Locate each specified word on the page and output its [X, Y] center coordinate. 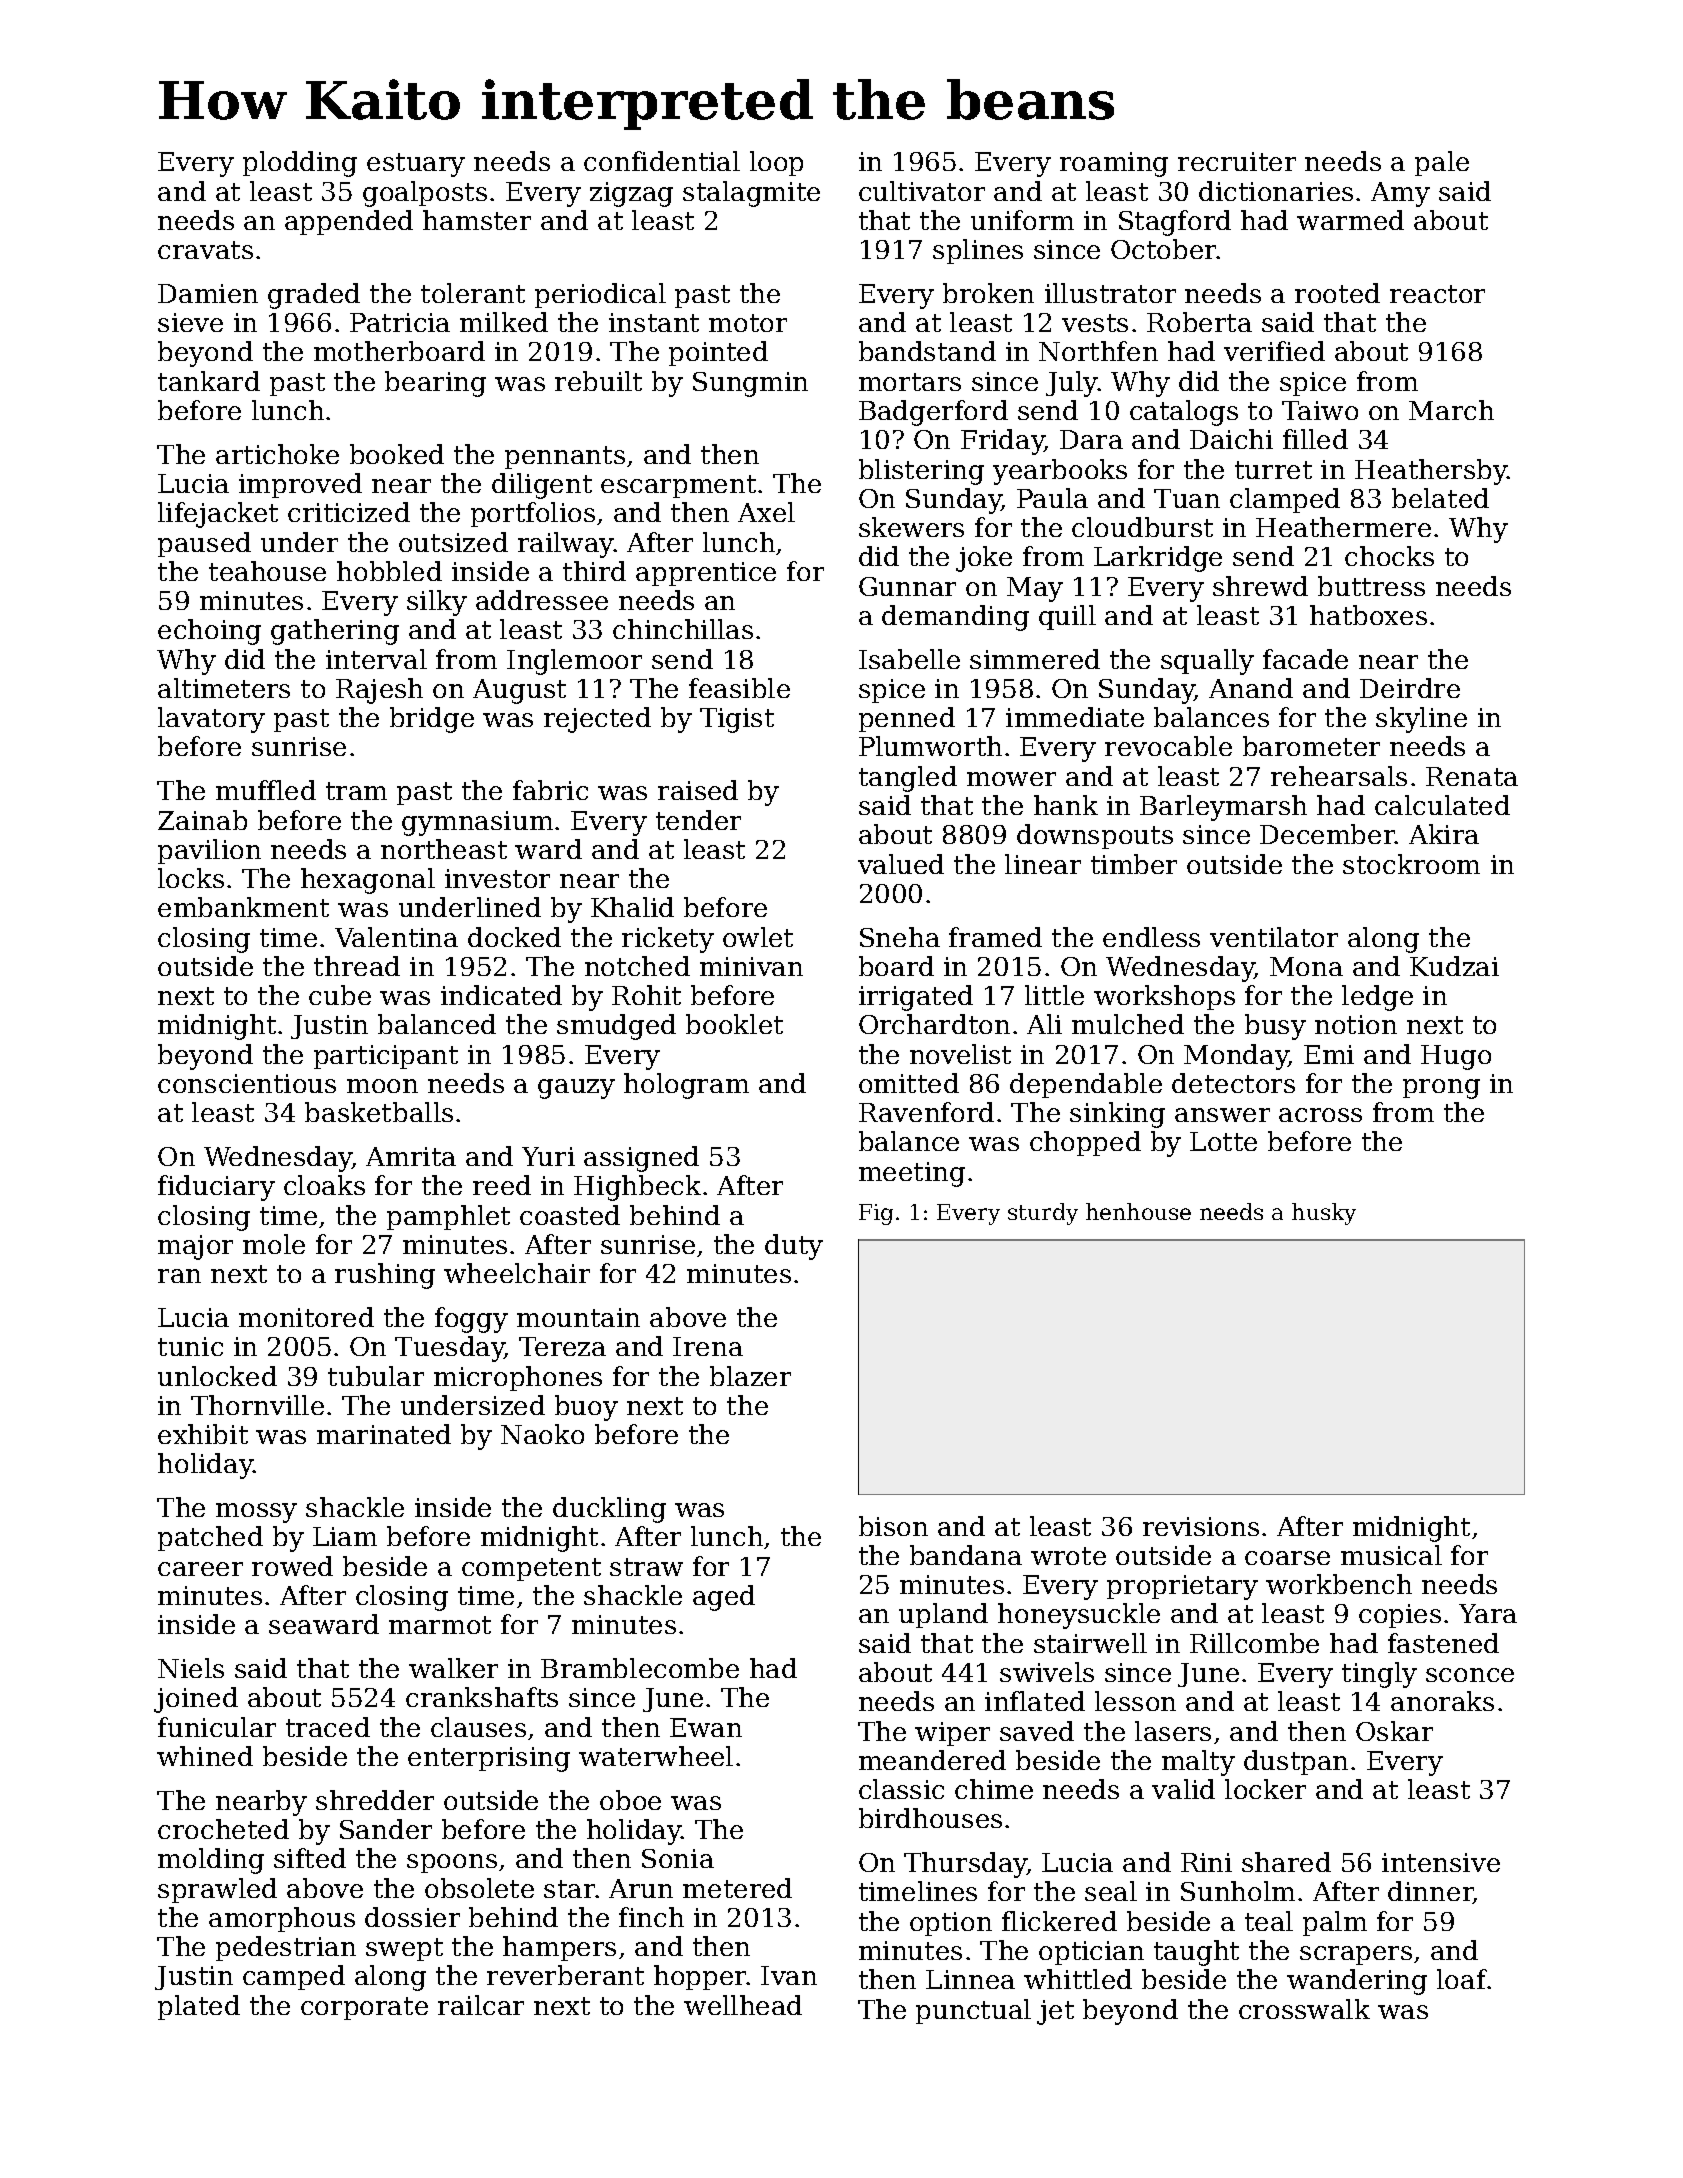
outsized [453, 542]
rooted [1337, 293]
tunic [190, 1346]
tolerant [473, 293]
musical [1391, 1555]
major [195, 1247]
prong [1441, 1089]
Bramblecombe [640, 1668]
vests [1095, 323]
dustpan [1296, 1762]
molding [211, 1861]
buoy [586, 1408]
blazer [750, 1376]
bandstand [927, 351]
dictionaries [1276, 191]
